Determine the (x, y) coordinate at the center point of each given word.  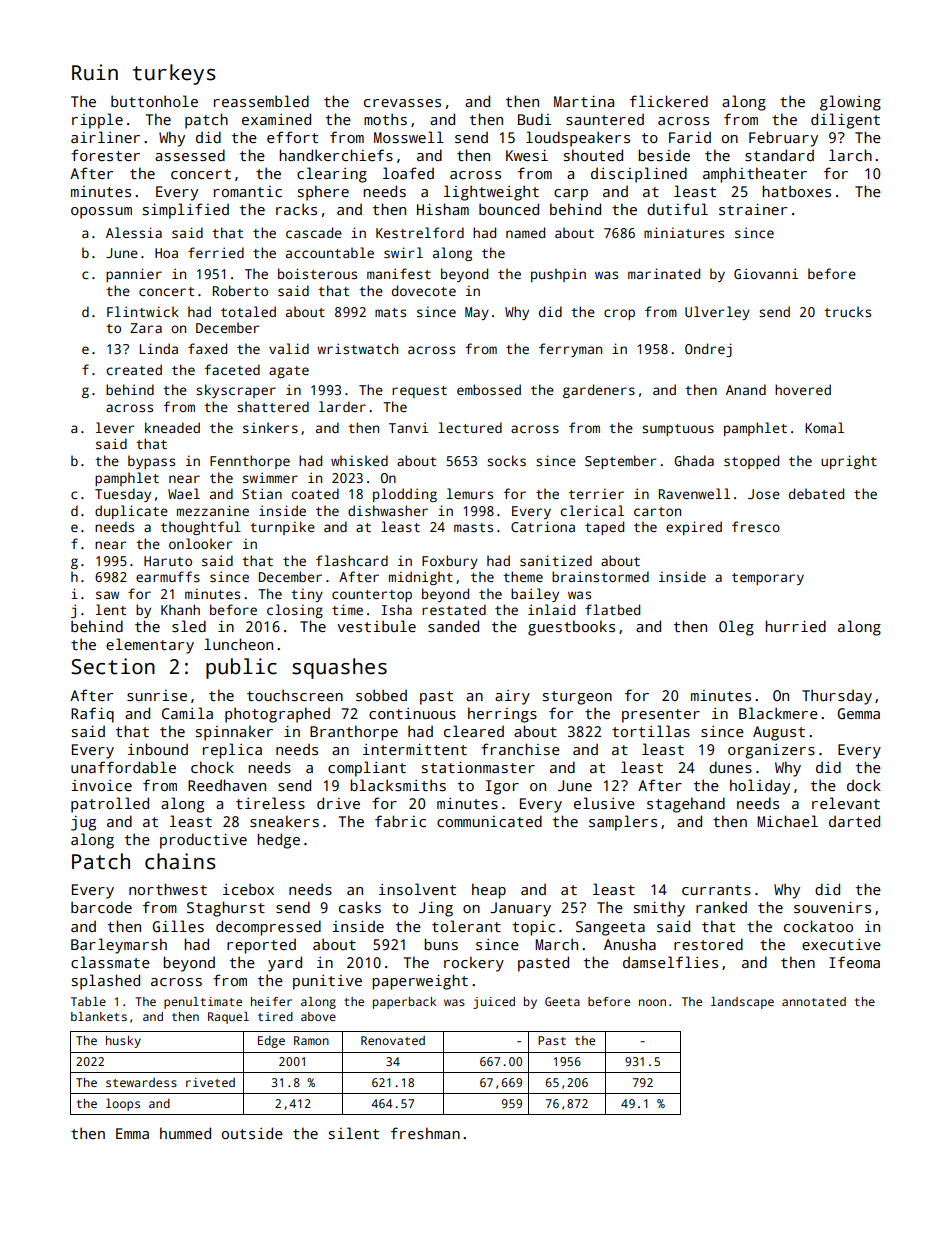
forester (105, 155)
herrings (502, 715)
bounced (509, 209)
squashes (339, 668)
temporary (768, 579)
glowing (850, 103)
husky (123, 1041)
